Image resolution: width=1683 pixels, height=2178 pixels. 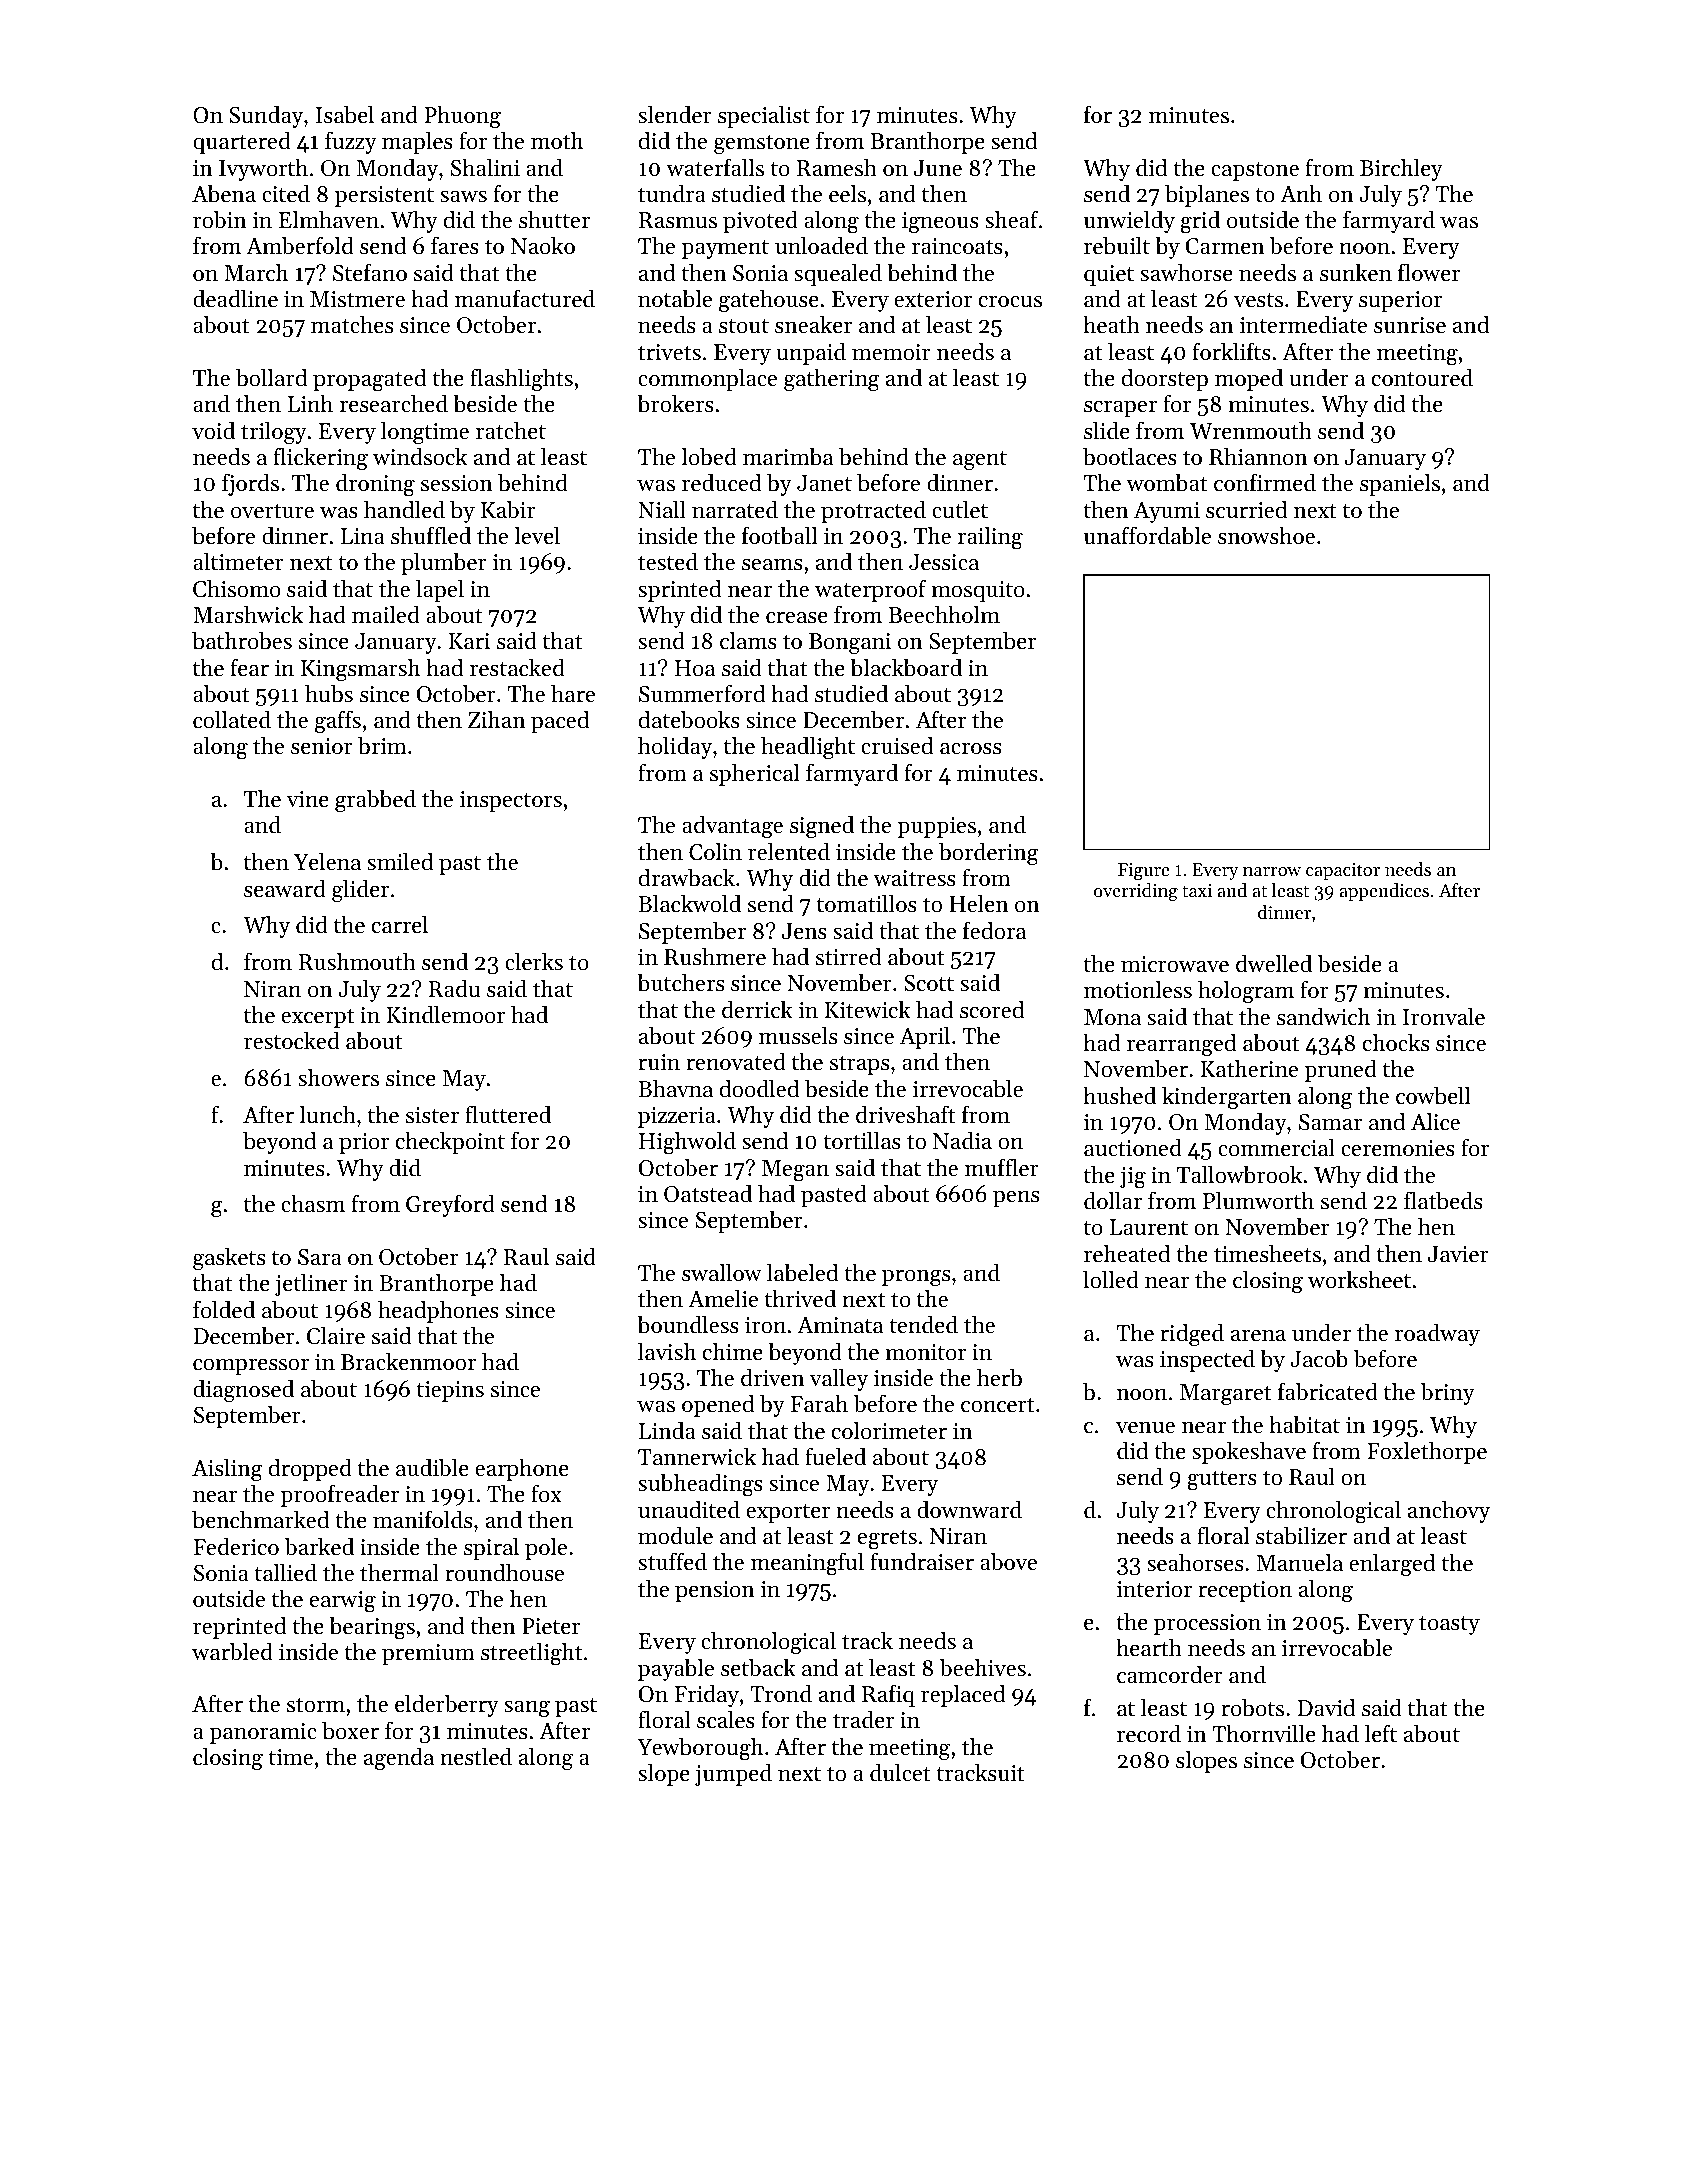 What do you see at coordinates (1400, 484) in the image?
I see `spaniels` at bounding box center [1400, 484].
